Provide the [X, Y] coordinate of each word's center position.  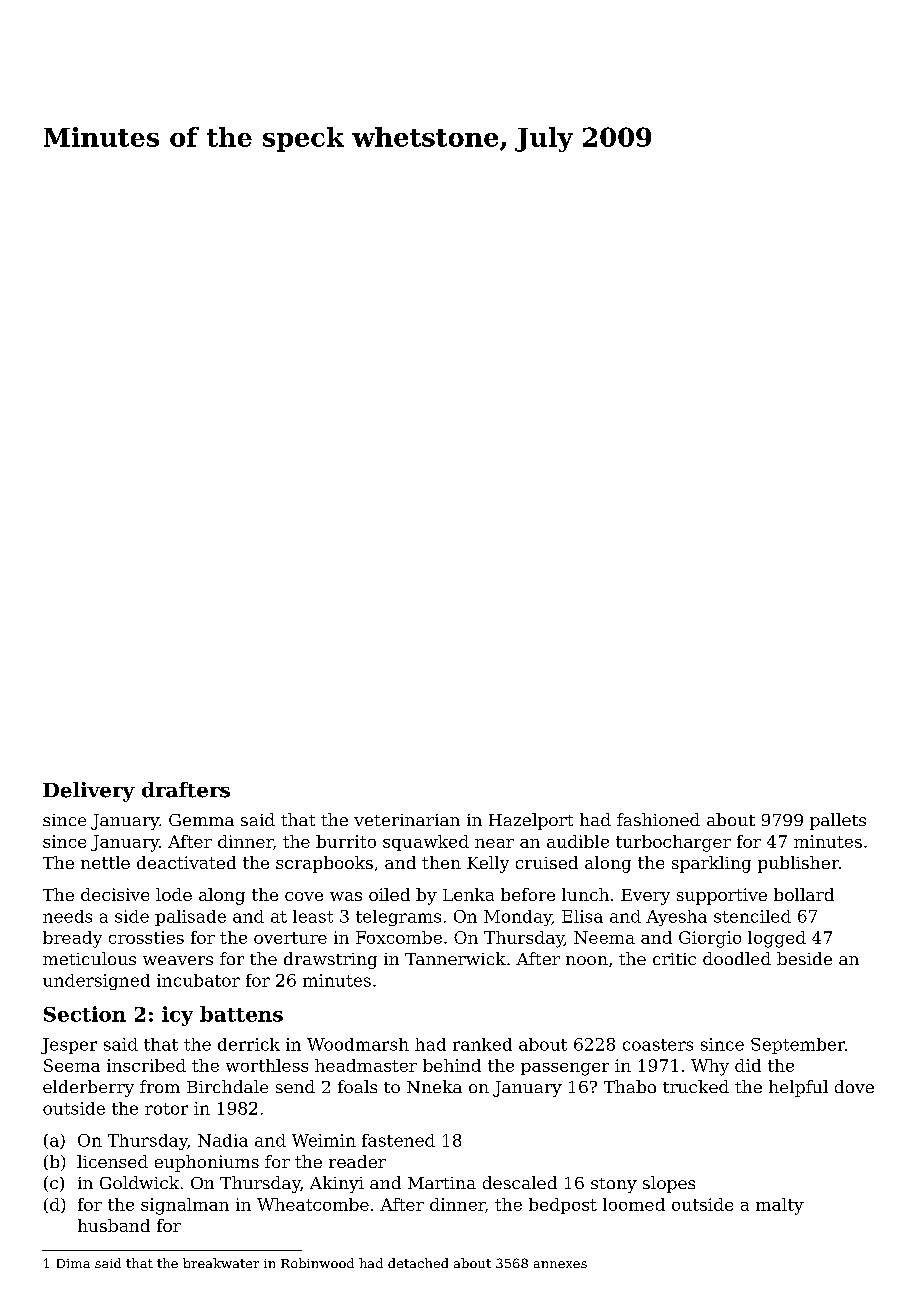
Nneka [434, 1086]
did [748, 1065]
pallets [838, 821]
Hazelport [531, 821]
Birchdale [227, 1086]
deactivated [186, 862]
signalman [185, 1206]
